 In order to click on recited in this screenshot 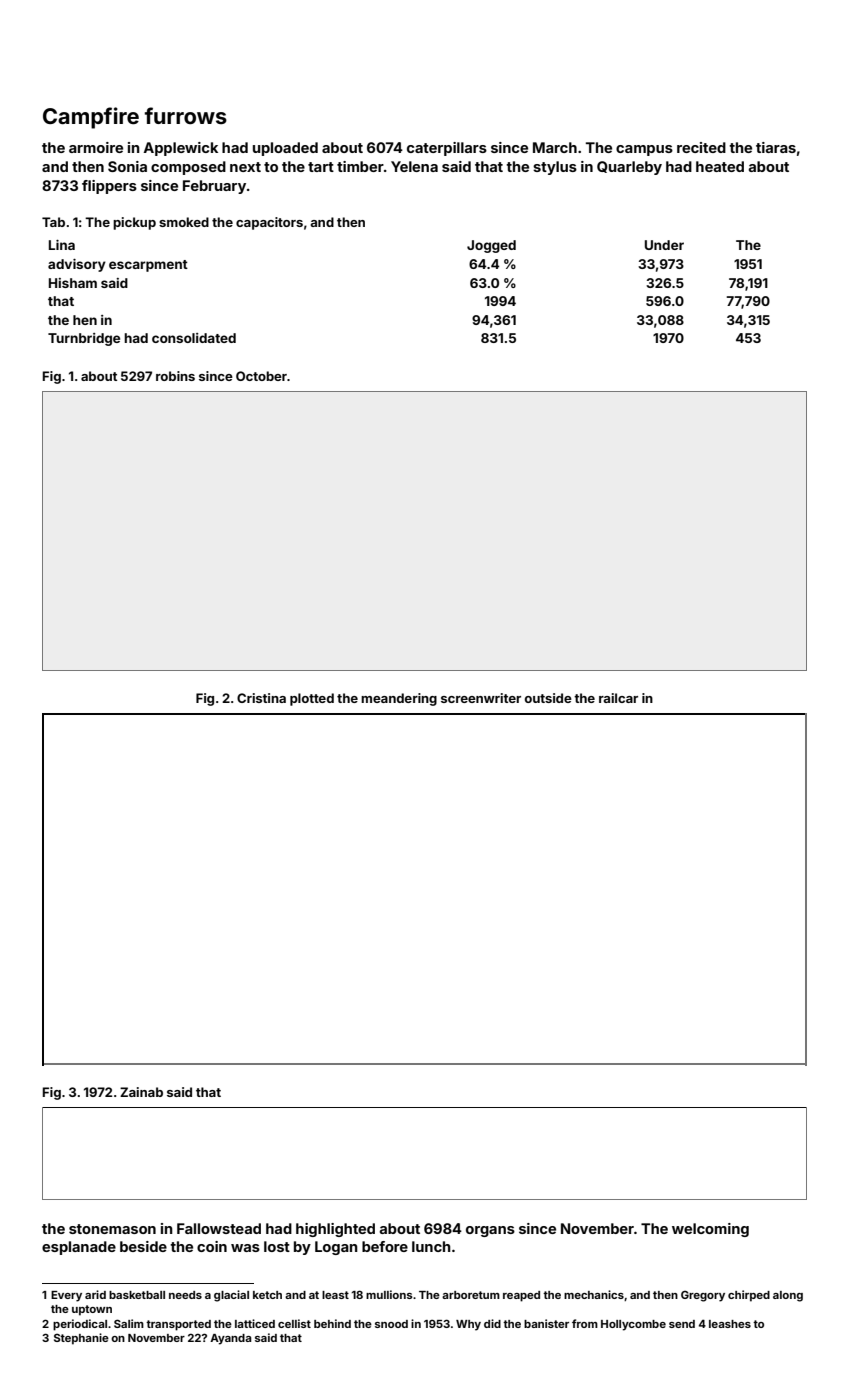, I will do `click(701, 147)`.
